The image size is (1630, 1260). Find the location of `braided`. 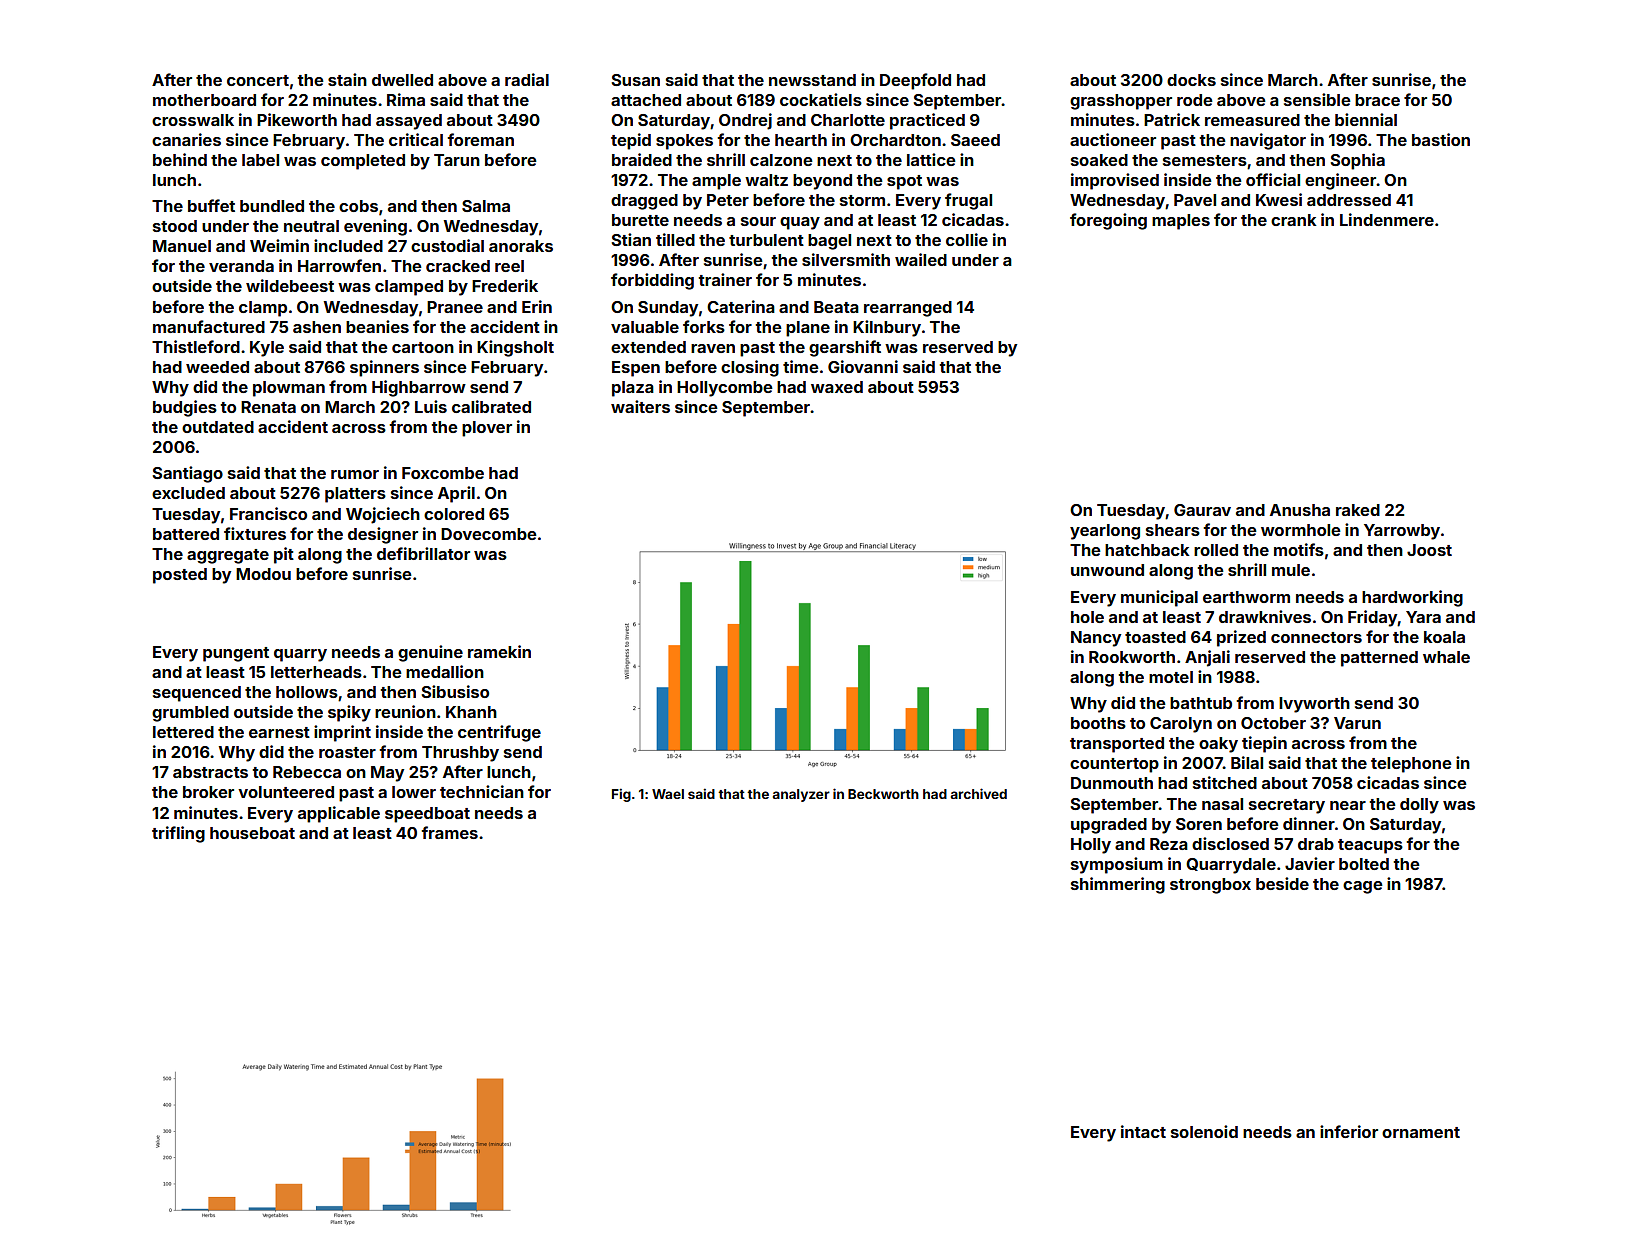

braided is located at coordinates (642, 159).
